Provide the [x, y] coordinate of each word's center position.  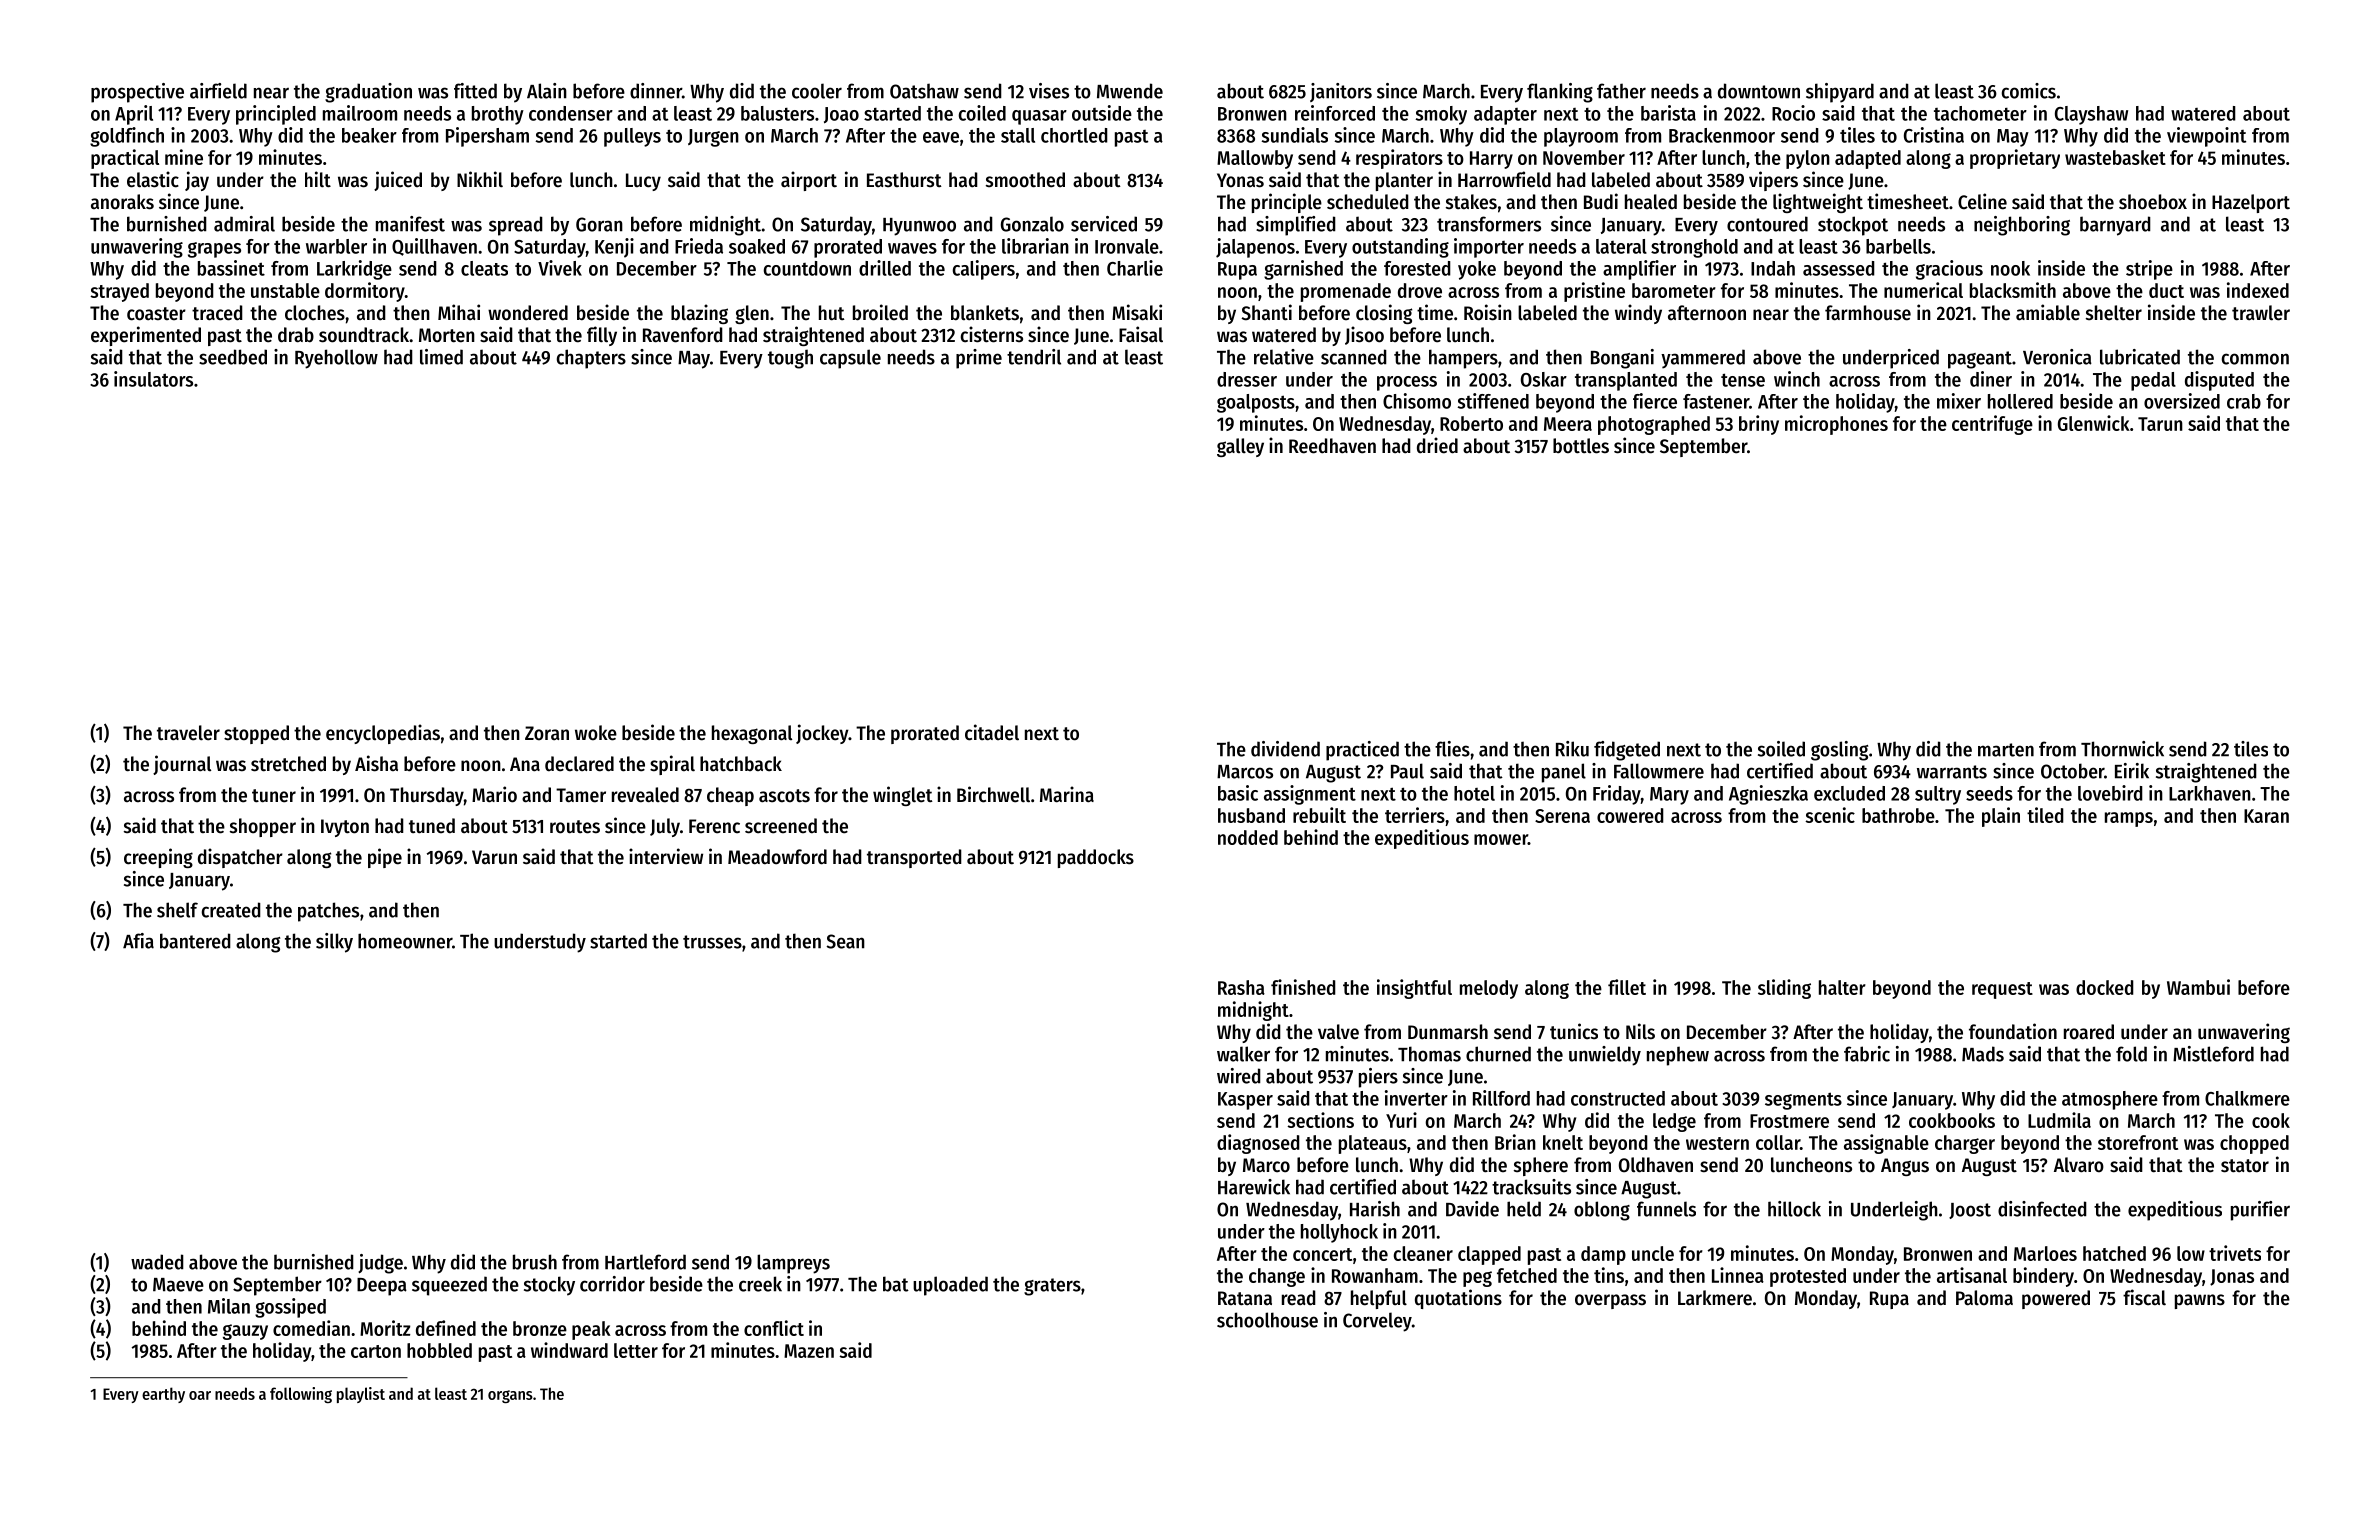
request [2002, 990]
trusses [712, 942]
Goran [599, 224]
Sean [845, 941]
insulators [153, 379]
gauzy [245, 1332]
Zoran [547, 733]
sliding [1784, 989]
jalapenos [1255, 248]
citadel [992, 732]
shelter [2114, 313]
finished [1303, 987]
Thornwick [2122, 749]
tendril [1034, 357]
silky [334, 943]
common [2255, 359]
